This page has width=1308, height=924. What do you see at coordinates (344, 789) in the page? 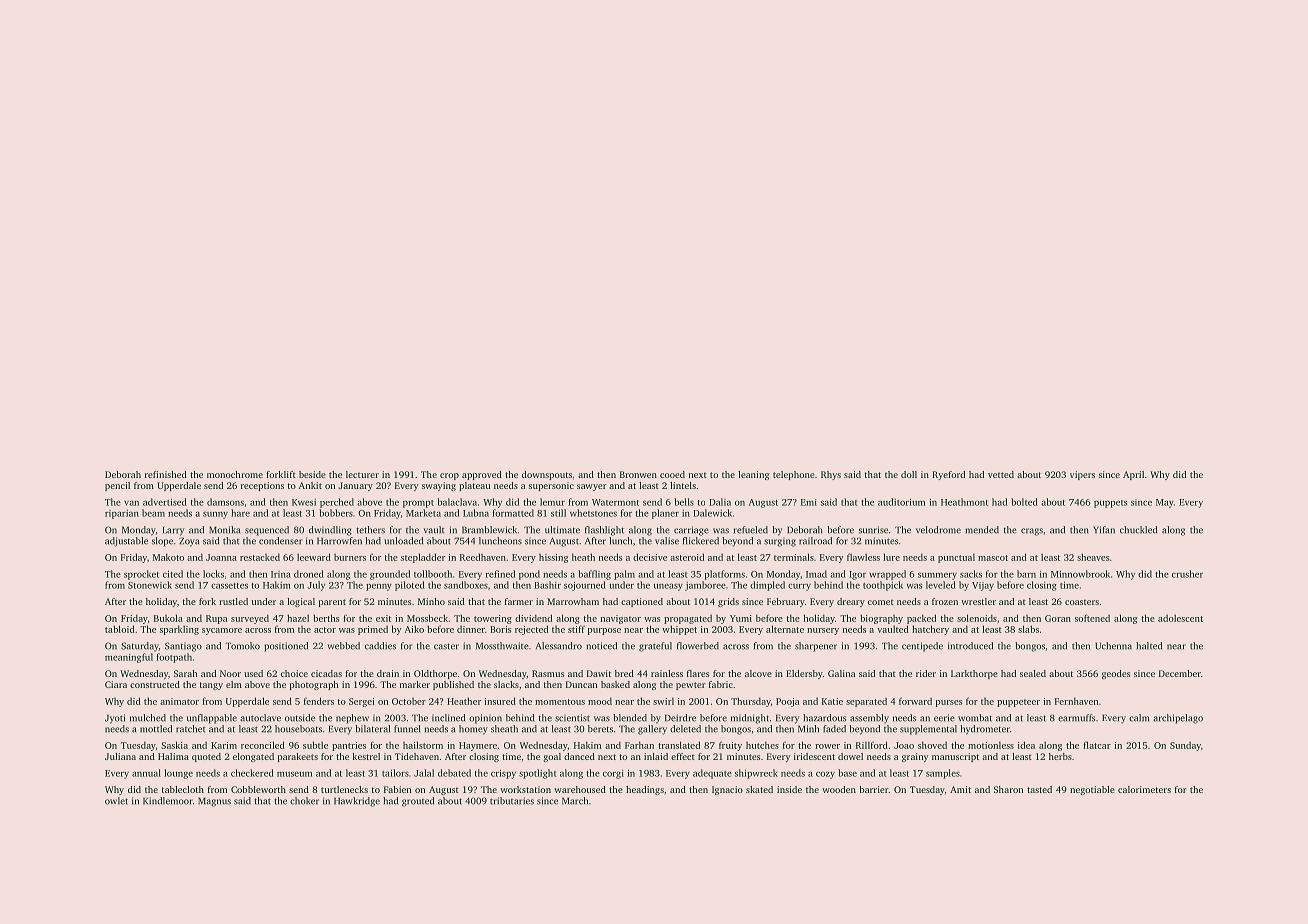
I see `turtlenecks` at bounding box center [344, 789].
